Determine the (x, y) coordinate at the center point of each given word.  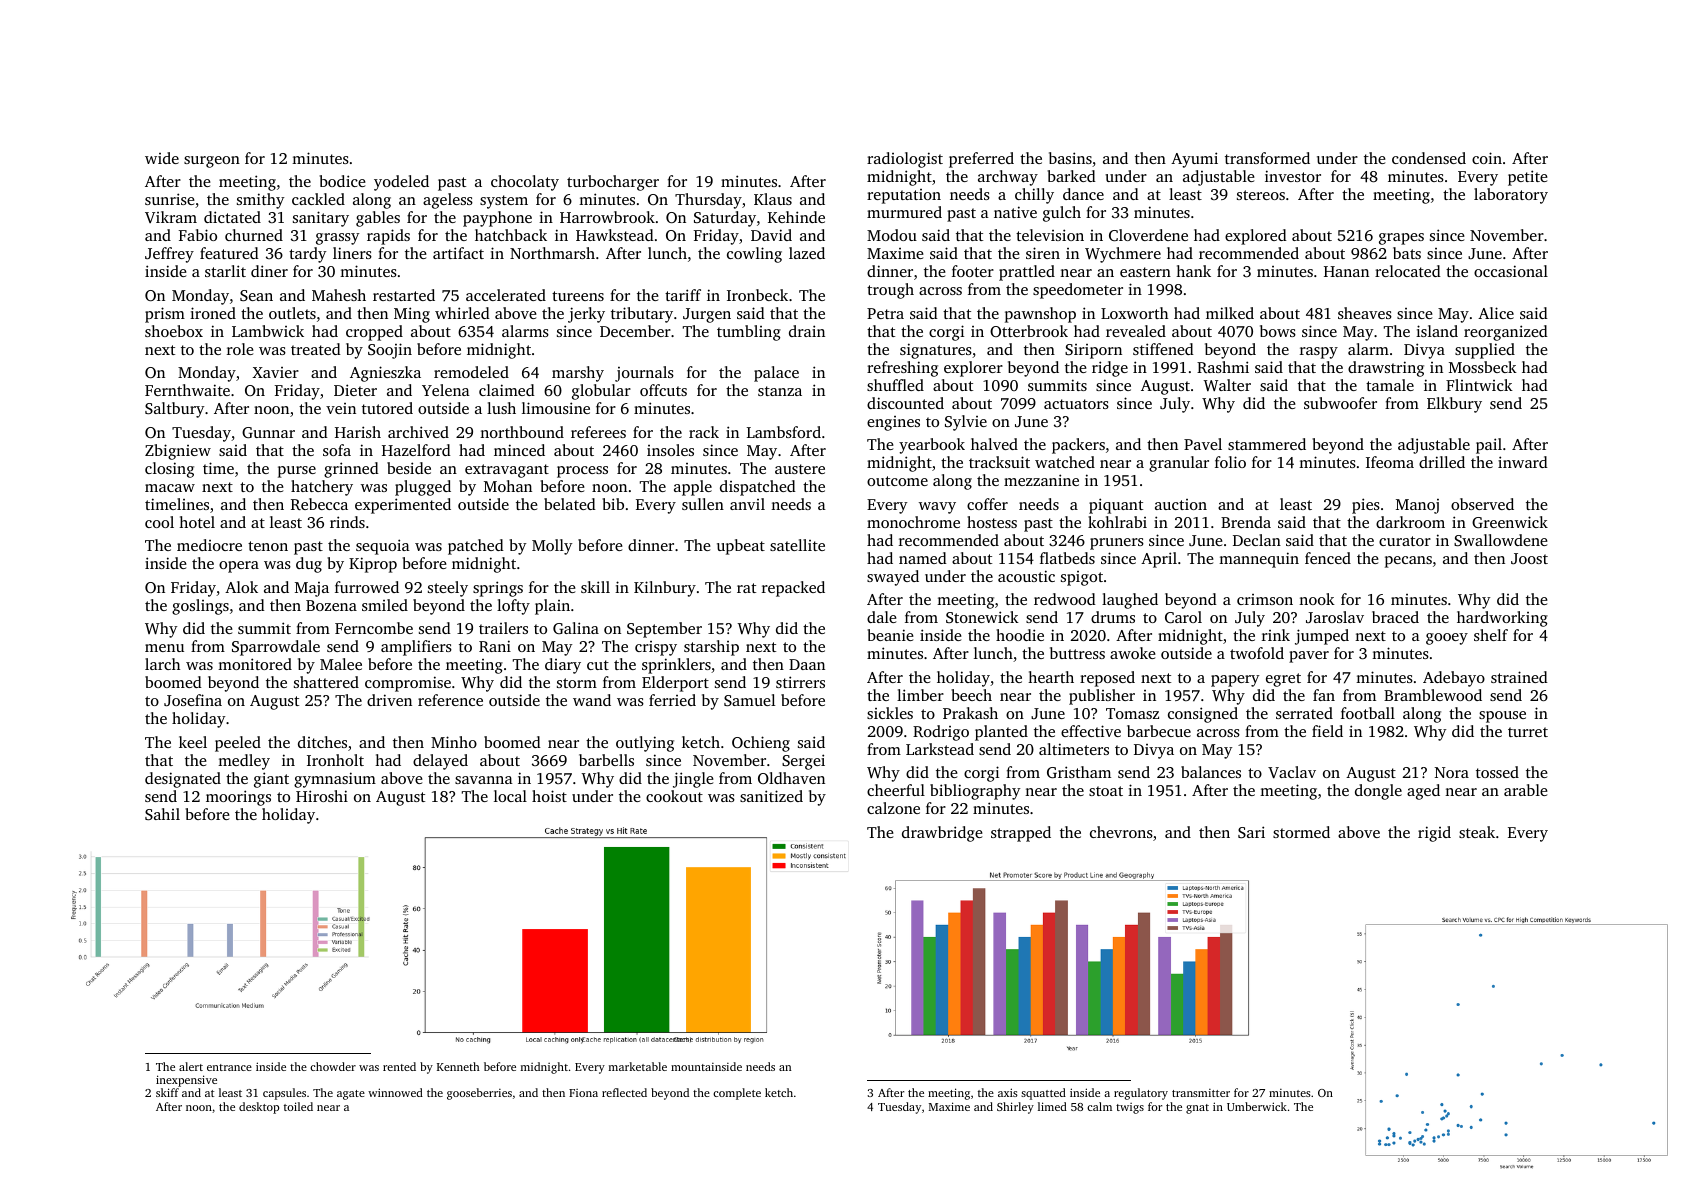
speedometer (1078, 291)
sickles (890, 713)
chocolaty (525, 183)
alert (191, 1066)
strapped (1021, 834)
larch (162, 664)
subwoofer (1340, 403)
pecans (1408, 562)
